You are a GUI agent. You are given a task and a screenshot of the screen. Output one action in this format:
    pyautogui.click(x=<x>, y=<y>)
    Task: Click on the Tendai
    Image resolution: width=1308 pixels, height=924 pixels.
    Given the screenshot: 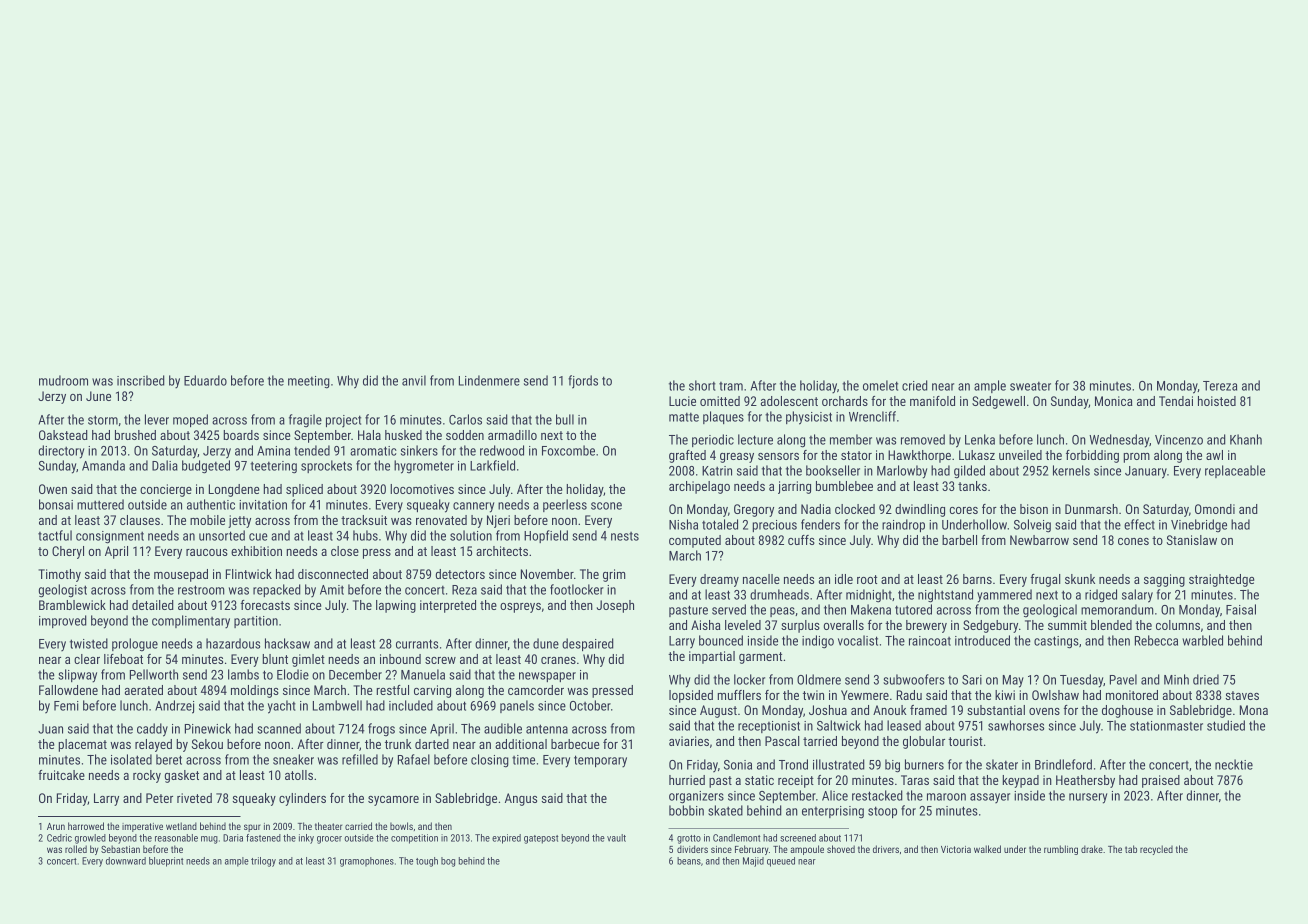 What is the action you would take?
    pyautogui.click(x=1176, y=401)
